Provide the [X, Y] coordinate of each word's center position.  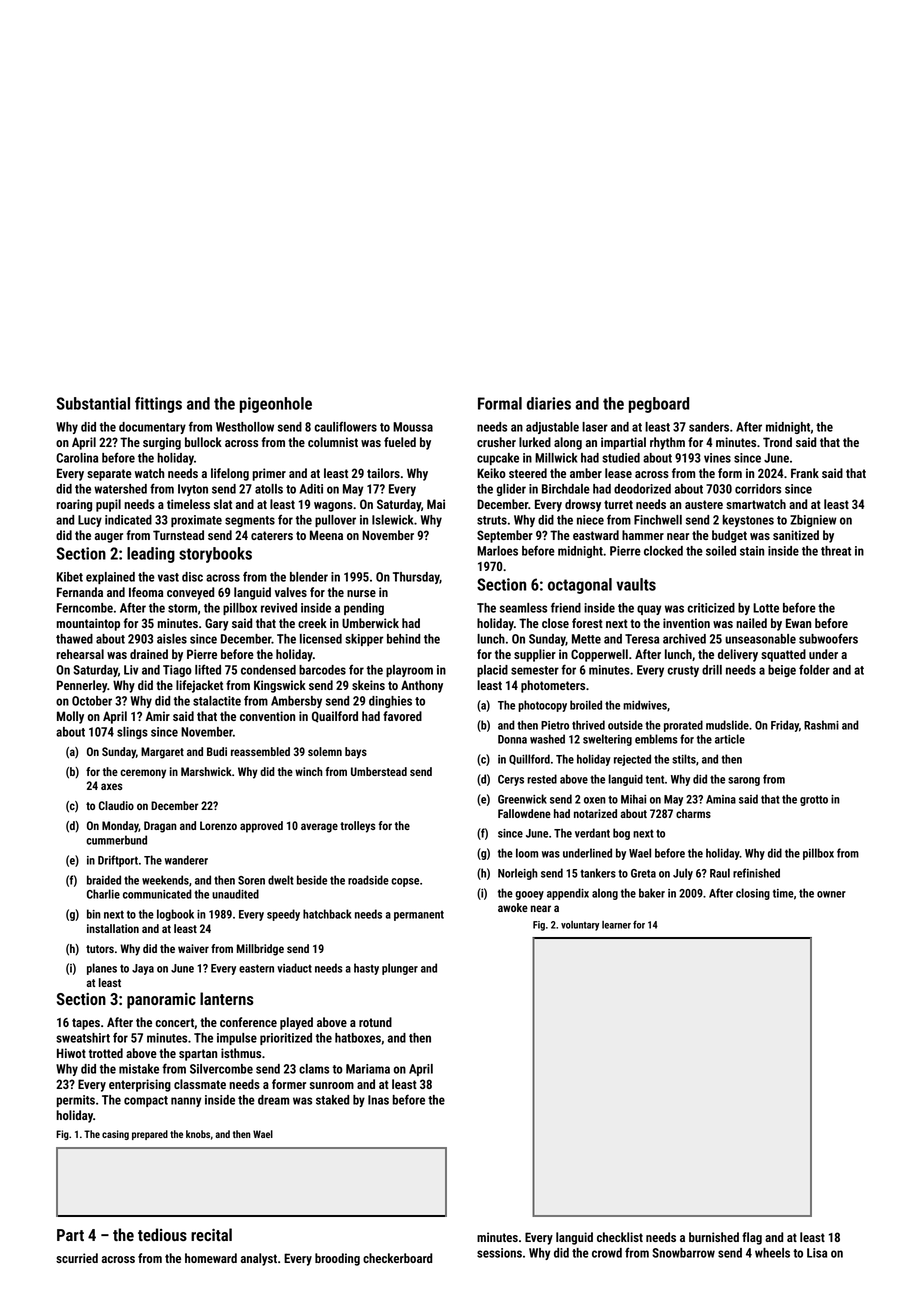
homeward [211, 1258]
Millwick [556, 458]
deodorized [642, 489]
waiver [193, 948]
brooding [337, 1259]
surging [162, 443]
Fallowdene [524, 813]
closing [753, 894]
